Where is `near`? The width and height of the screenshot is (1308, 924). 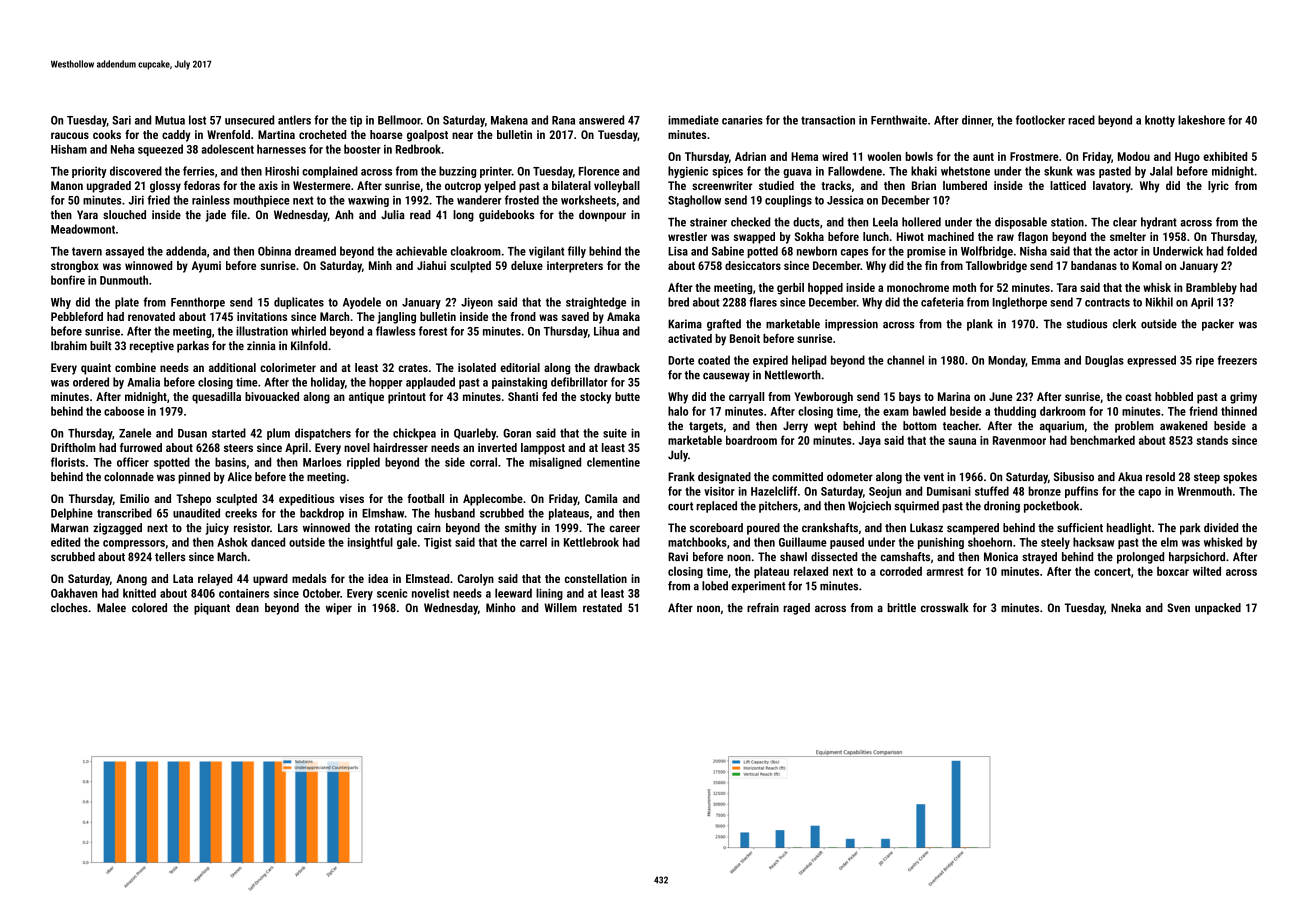 near is located at coordinates (462, 135).
